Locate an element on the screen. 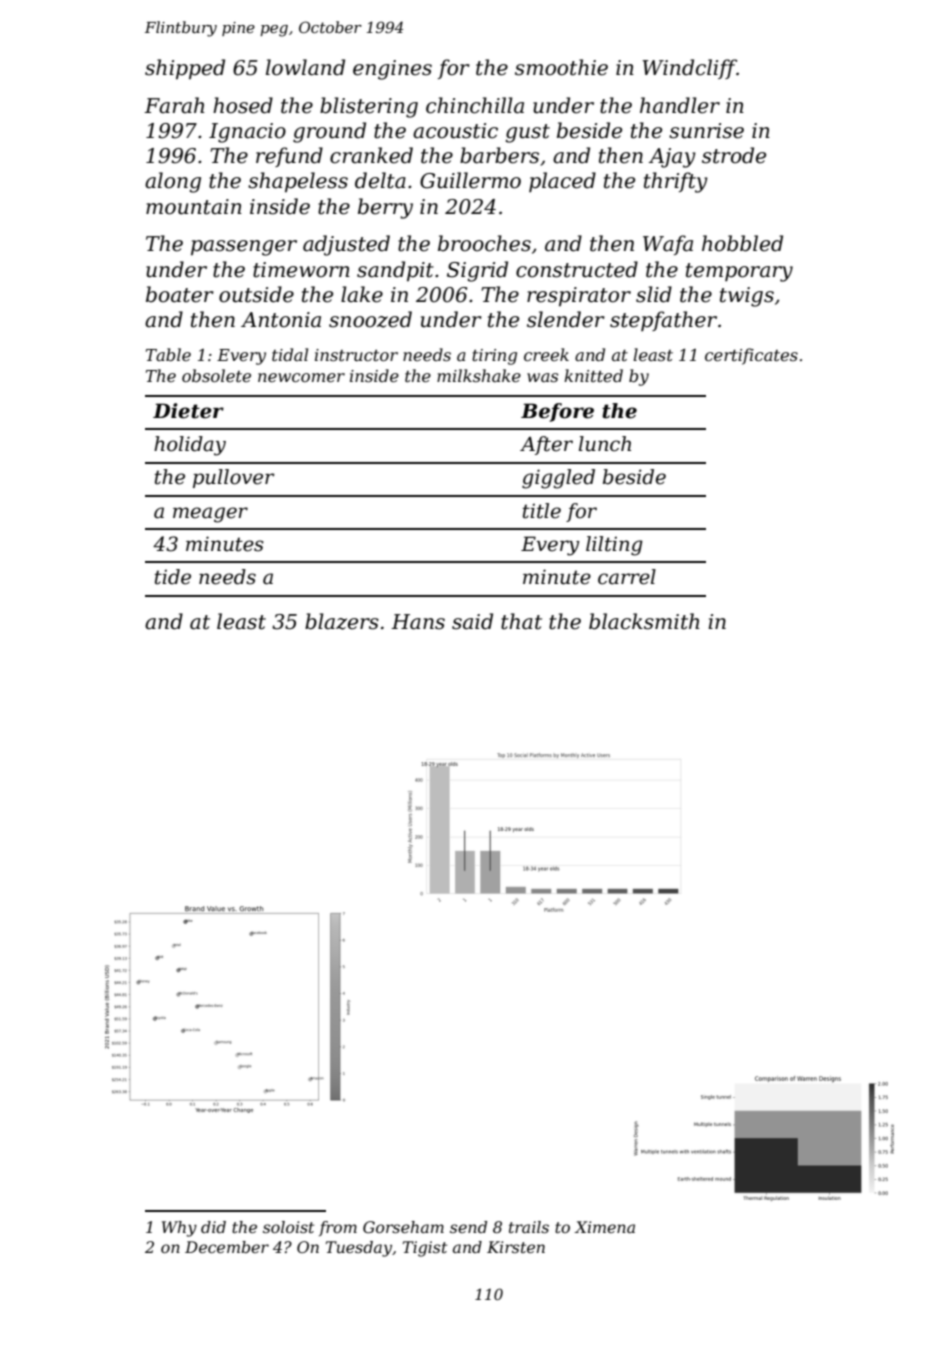 The image size is (949, 1347). Hans is located at coordinates (418, 622).
